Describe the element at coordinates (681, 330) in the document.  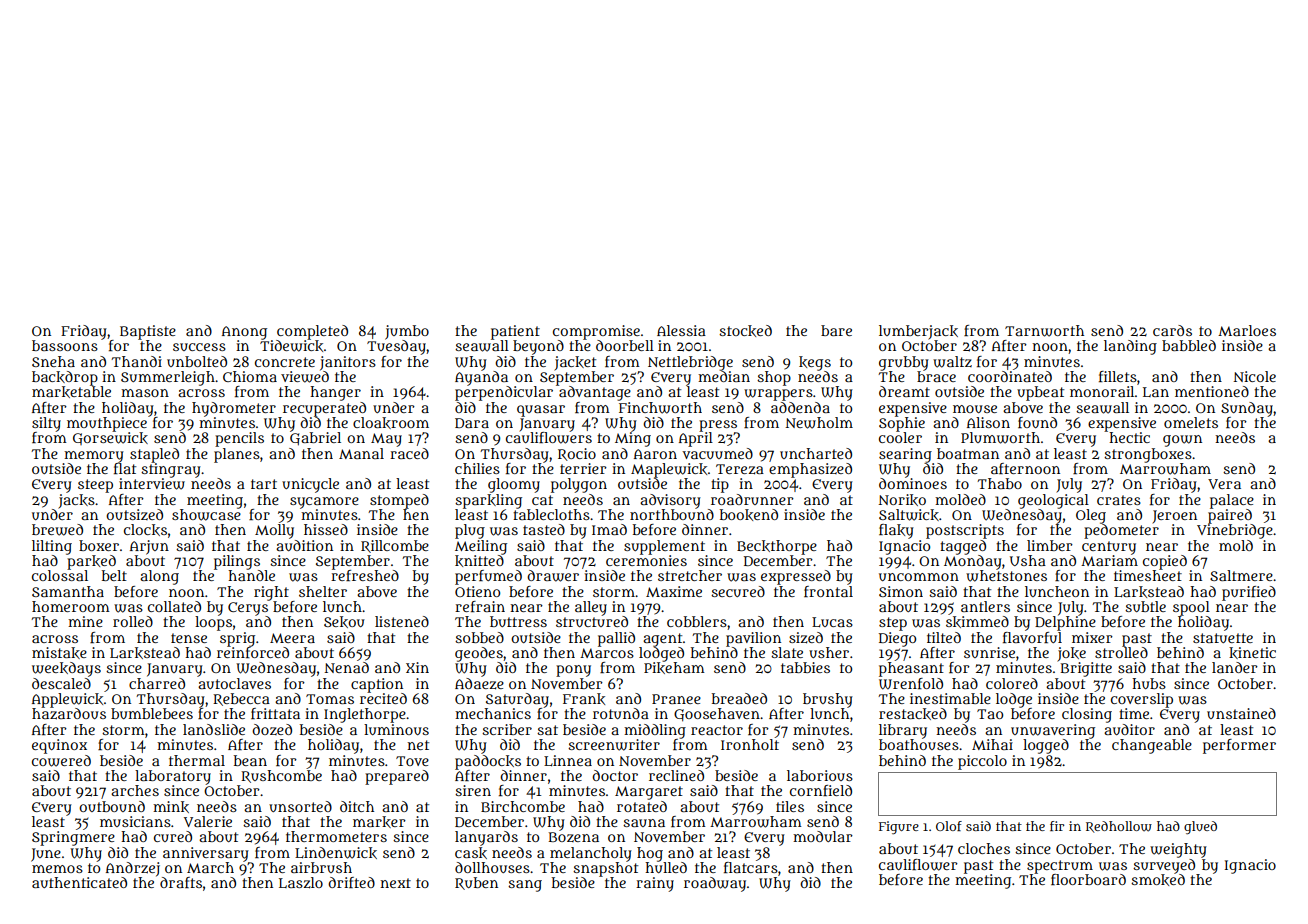
I see `Alessia` at that location.
